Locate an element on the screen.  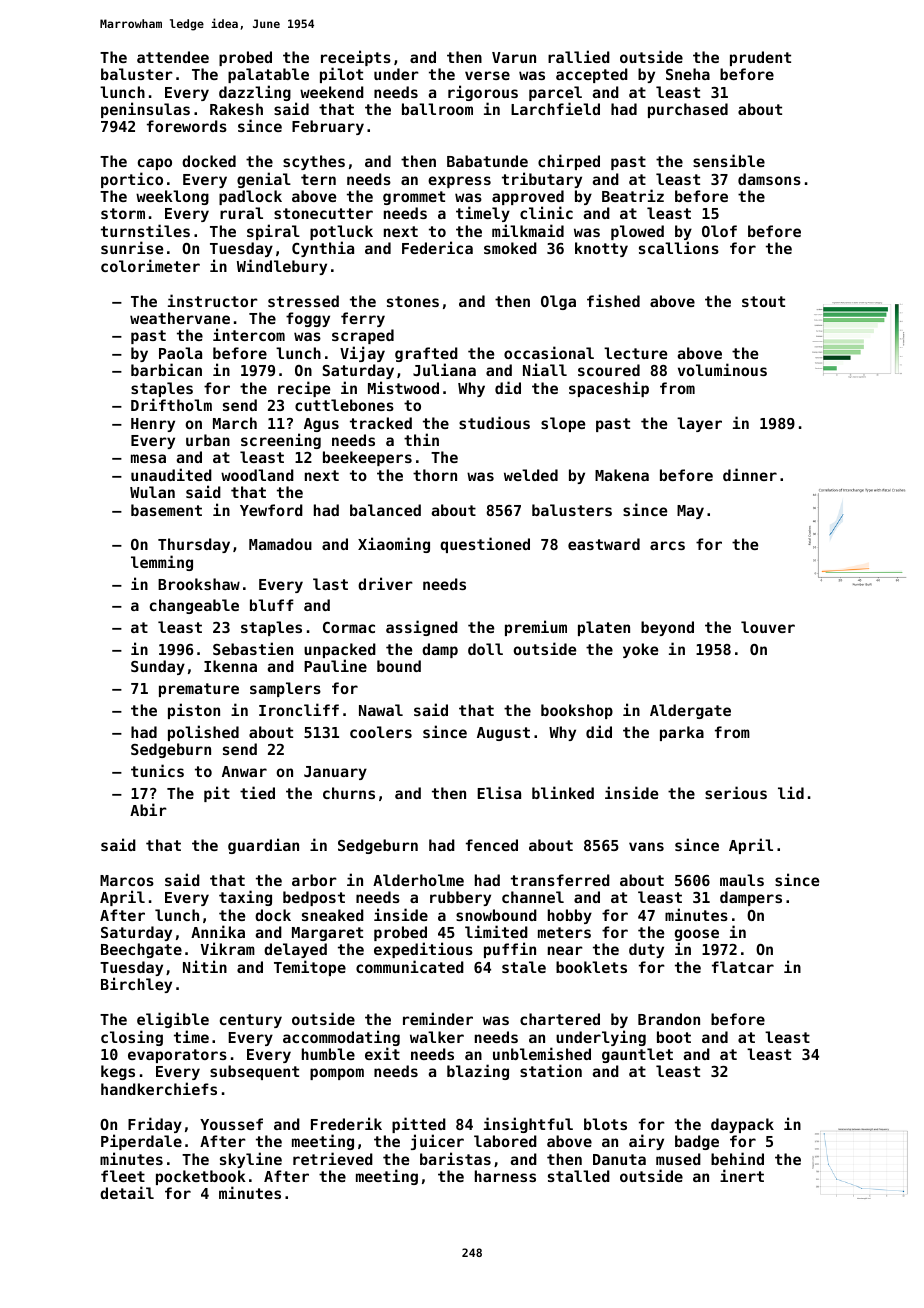
stout is located at coordinates (763, 301).
